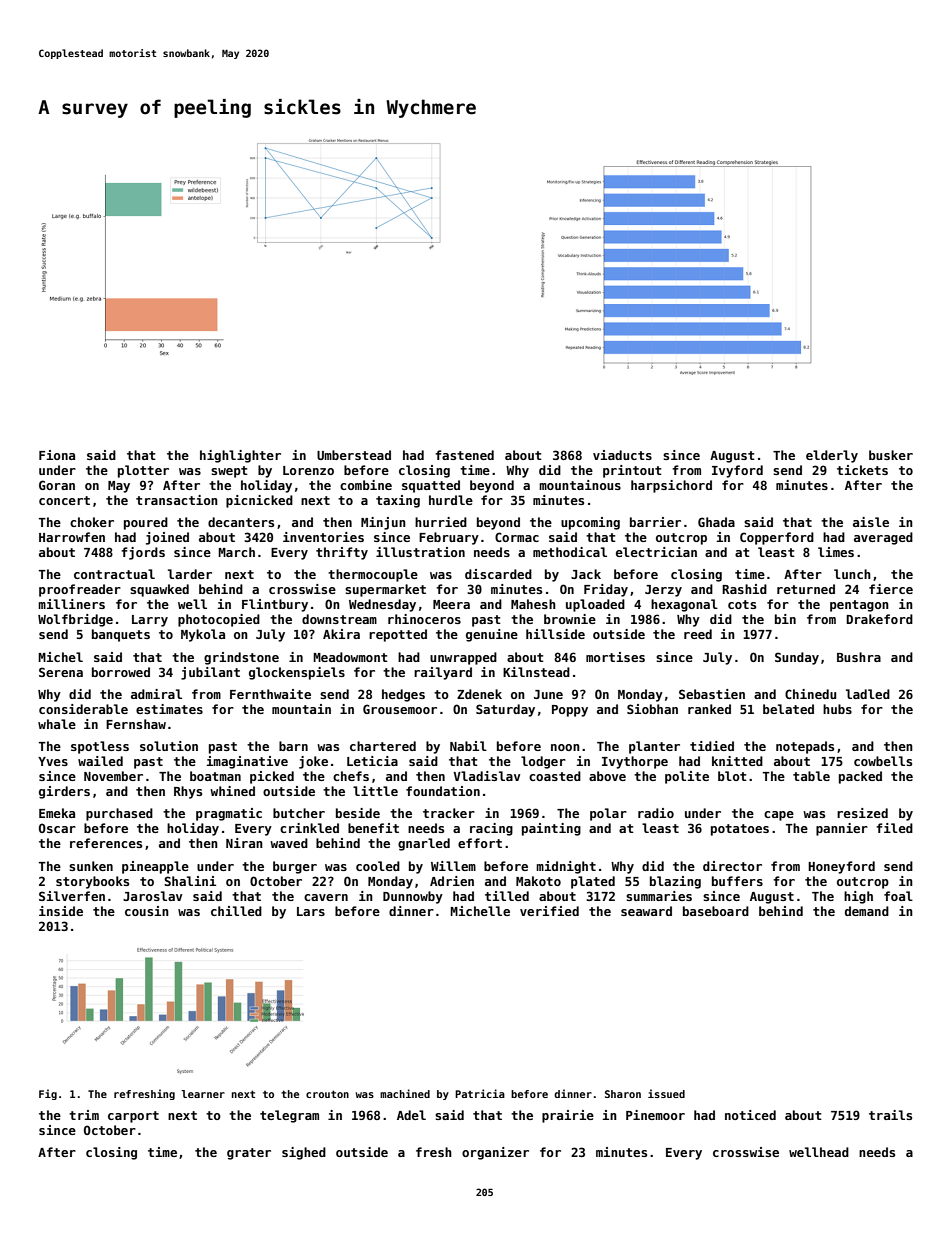 Image resolution: width=952 pixels, height=1233 pixels. Describe the element at coordinates (716, 911) in the screenshot. I see `baseboard` at that location.
